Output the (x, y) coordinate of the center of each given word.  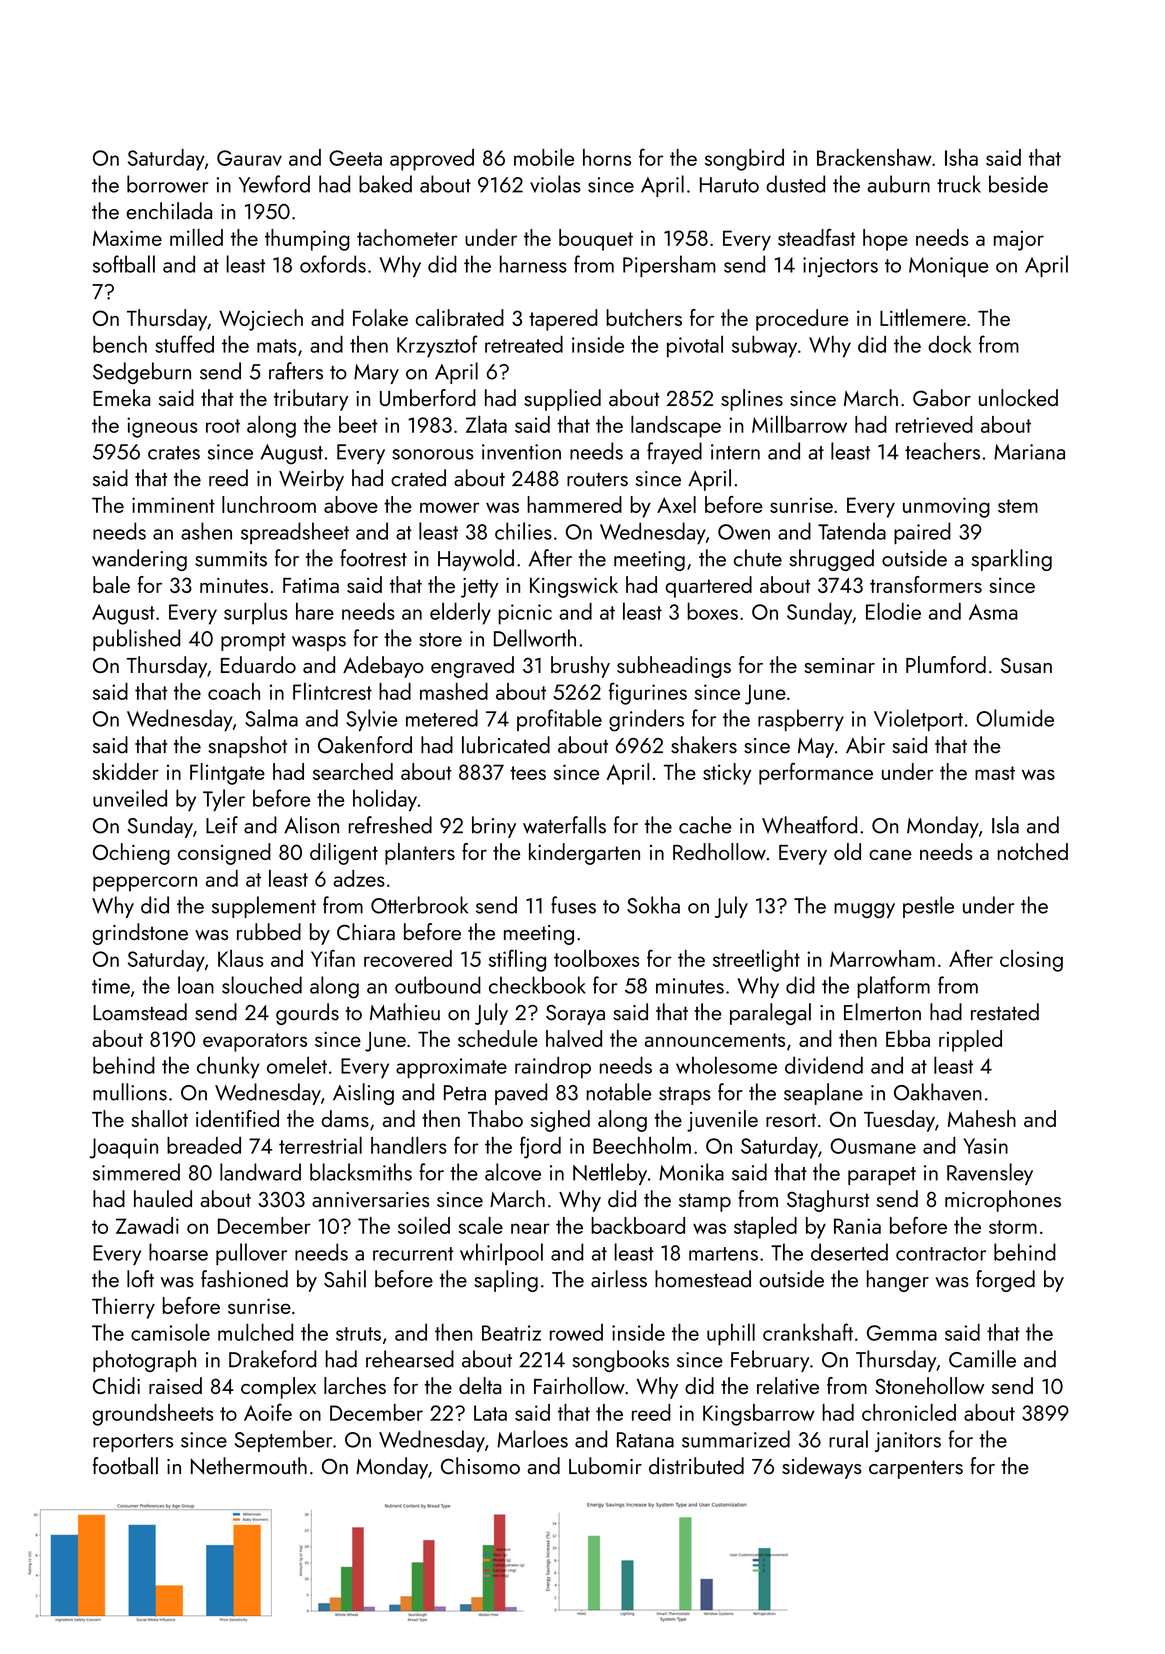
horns (607, 157)
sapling (506, 1281)
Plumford (946, 664)
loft (140, 1279)
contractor (941, 1254)
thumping (307, 240)
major (1019, 240)
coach (234, 691)
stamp (705, 1202)
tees (528, 773)
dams (345, 1118)
